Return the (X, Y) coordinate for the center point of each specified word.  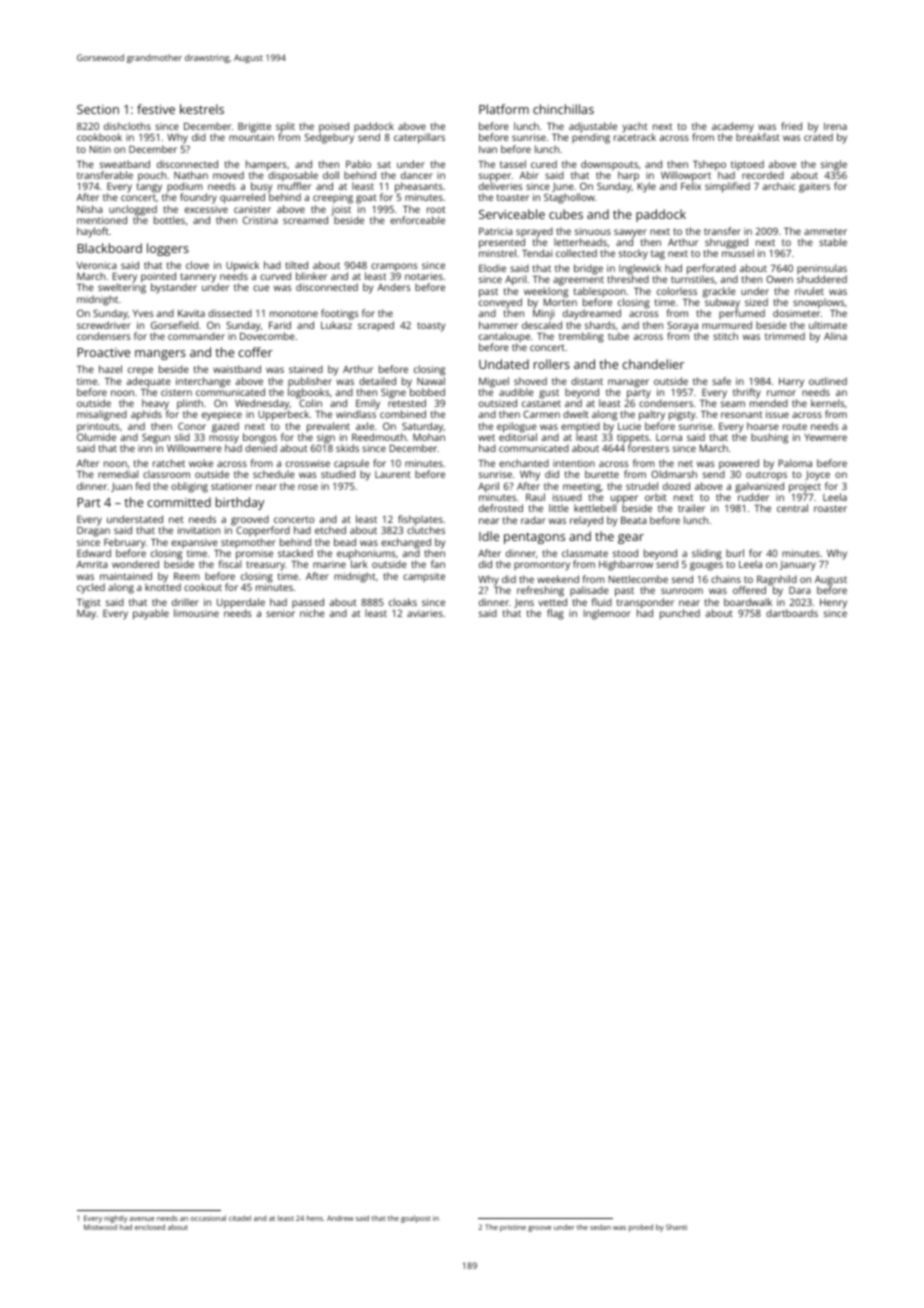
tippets (633, 439)
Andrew (340, 1218)
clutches (426, 530)
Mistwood (100, 1227)
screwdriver (104, 325)
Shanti (676, 1227)
